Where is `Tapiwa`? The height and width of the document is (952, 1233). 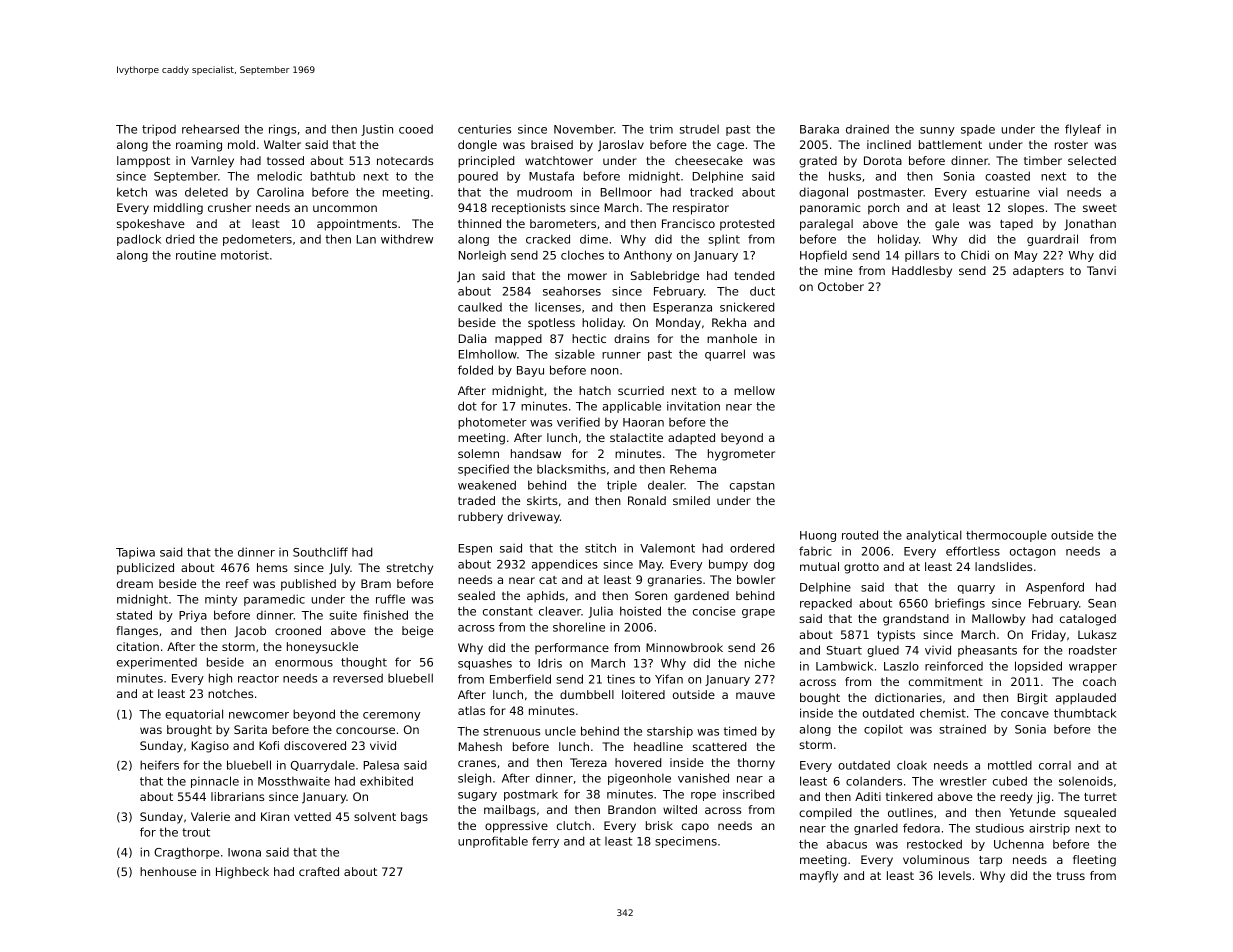
Tapiwa is located at coordinates (135, 553).
